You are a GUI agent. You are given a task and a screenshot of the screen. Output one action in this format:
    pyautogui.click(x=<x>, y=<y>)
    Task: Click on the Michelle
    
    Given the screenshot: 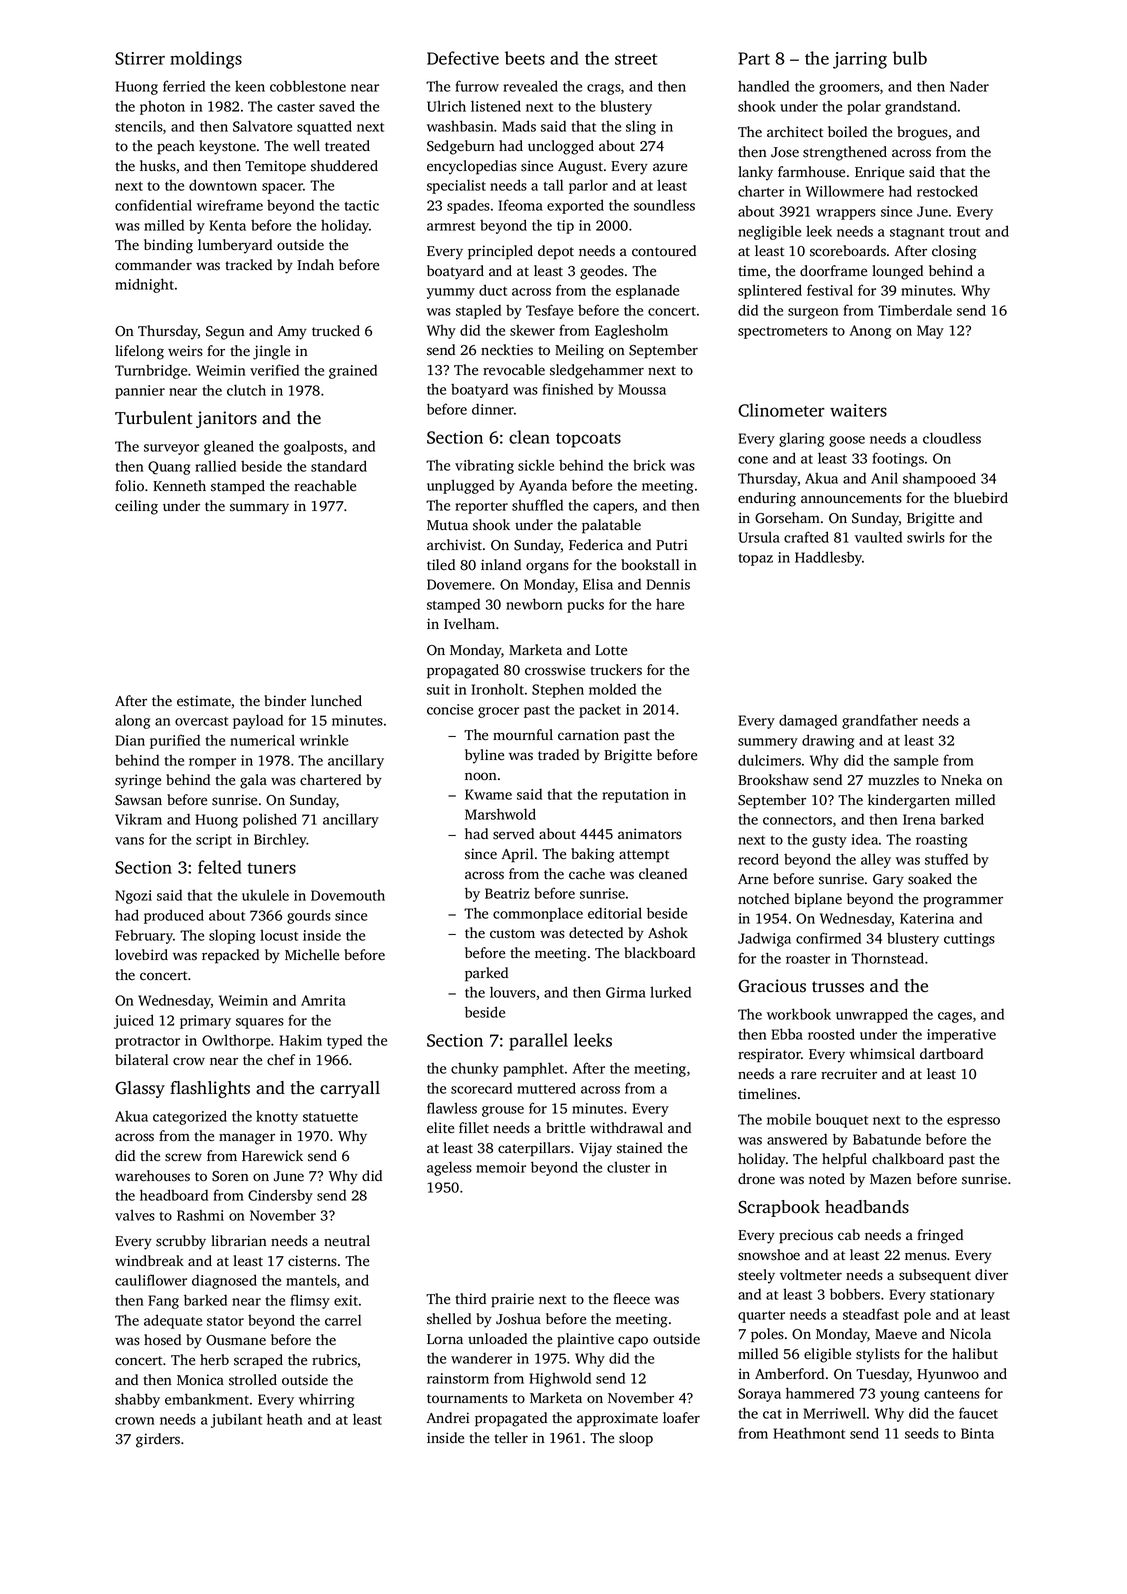 What is the action you would take?
    pyautogui.click(x=312, y=954)
